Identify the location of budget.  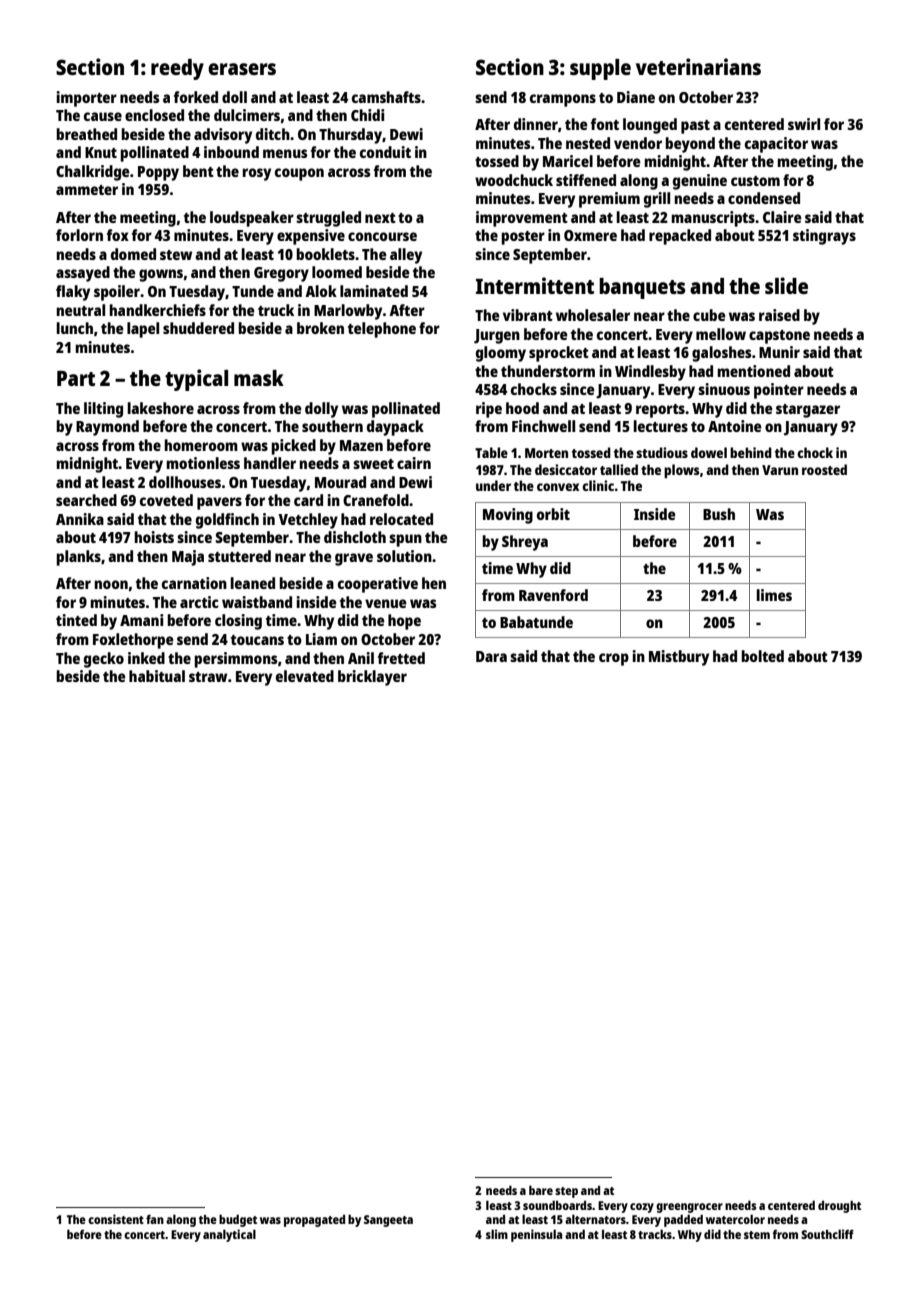
(238, 1220).
